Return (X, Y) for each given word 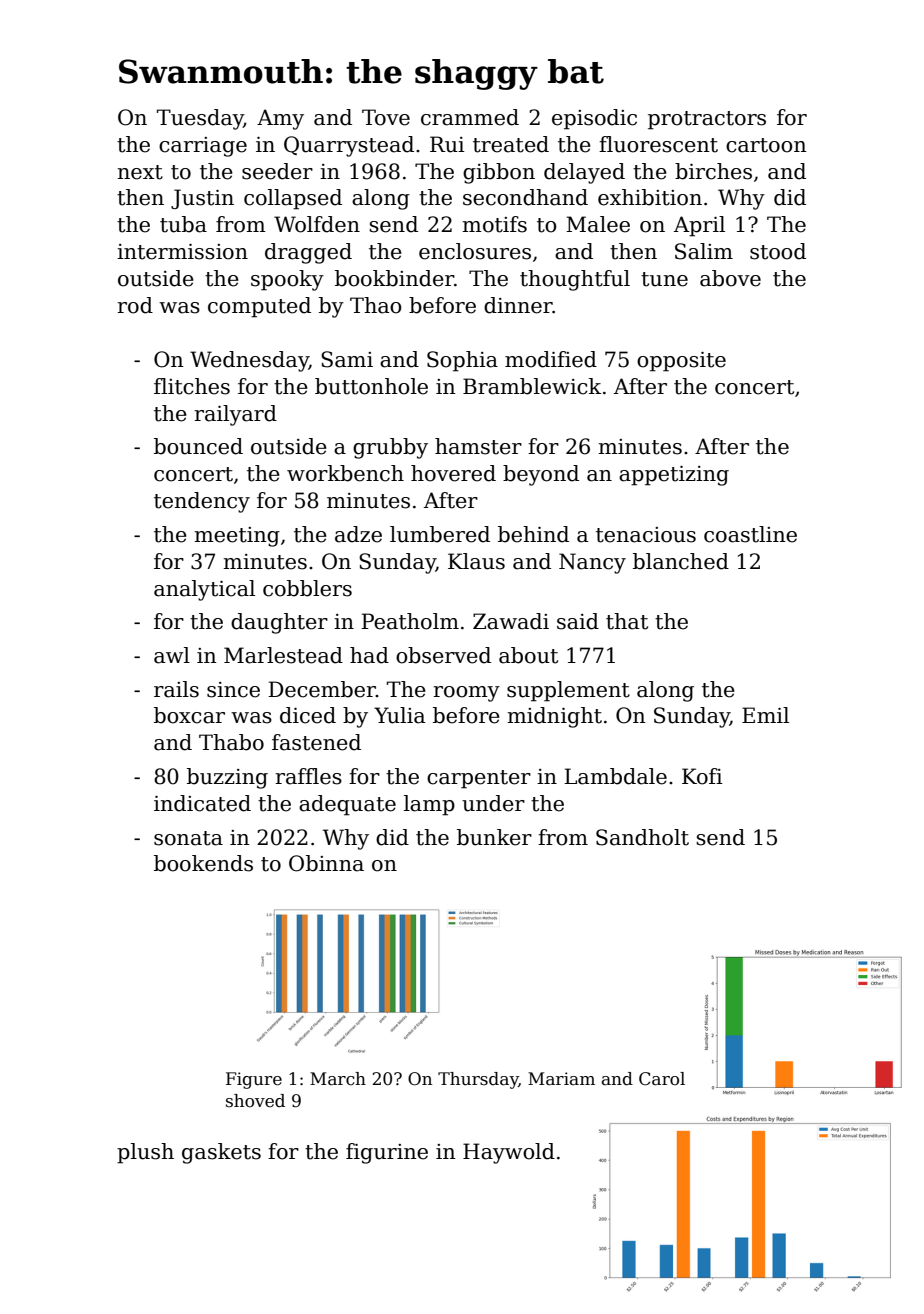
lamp (429, 805)
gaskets (221, 1153)
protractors (707, 120)
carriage (203, 147)
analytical (204, 590)
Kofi (702, 776)
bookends (203, 863)
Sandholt (642, 837)
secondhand (525, 197)
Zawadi (511, 621)
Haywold (509, 1153)
